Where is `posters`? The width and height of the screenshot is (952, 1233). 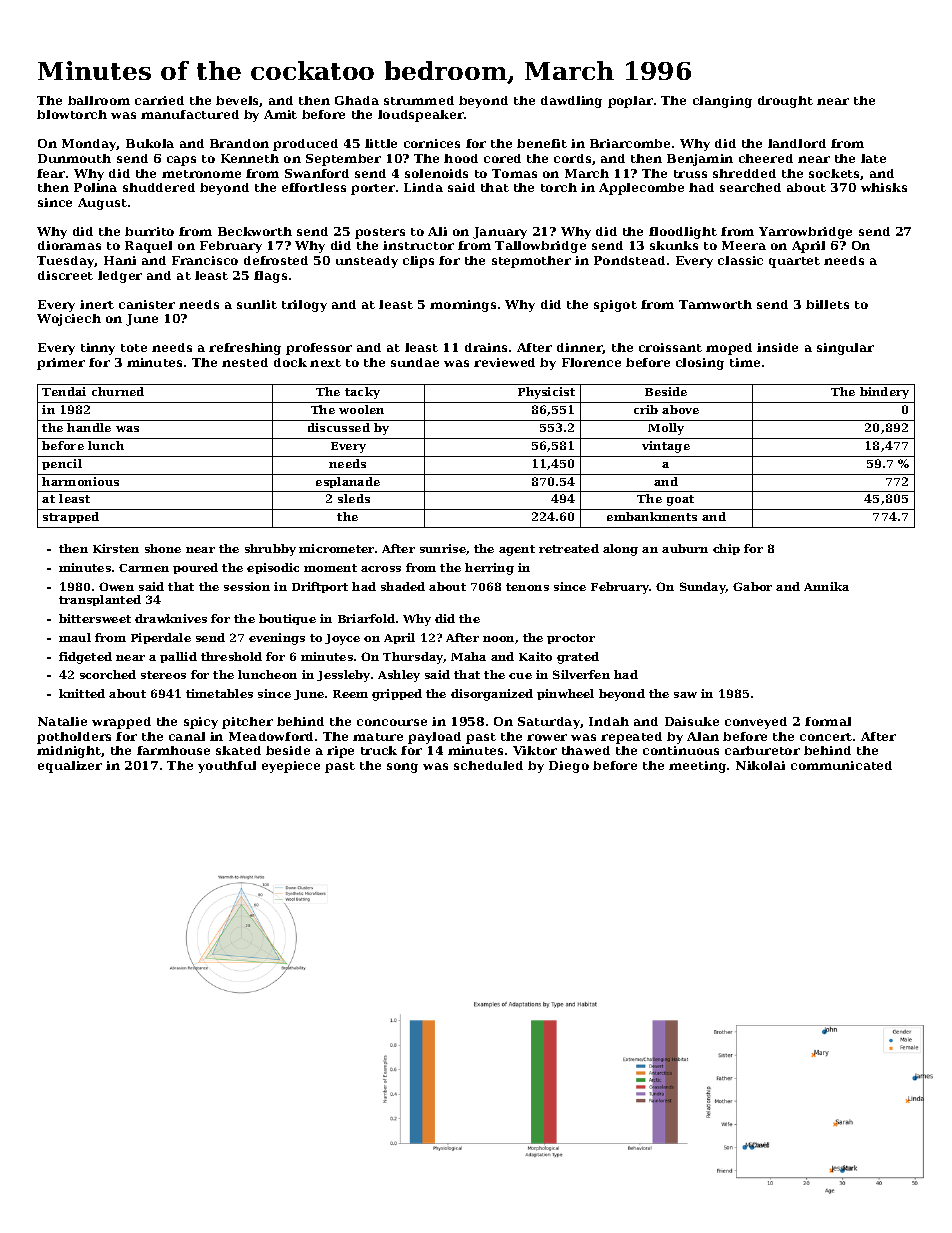 posters is located at coordinates (380, 233).
